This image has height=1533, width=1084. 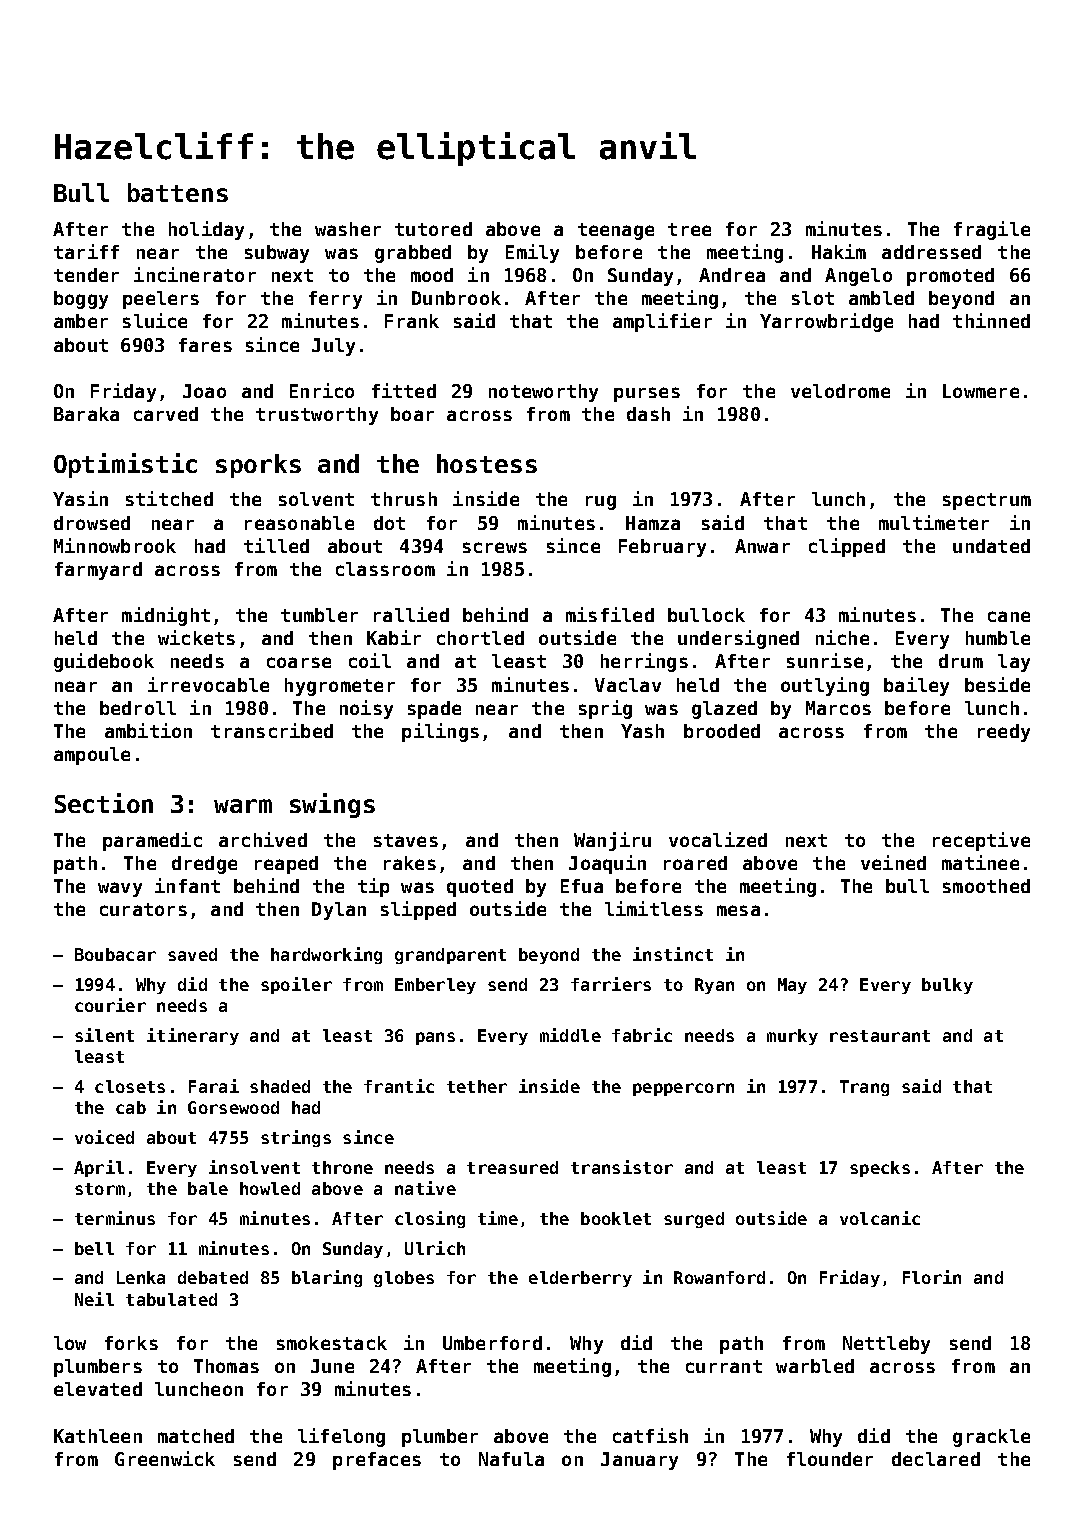 I want to click on holiday, so click(x=206, y=230).
